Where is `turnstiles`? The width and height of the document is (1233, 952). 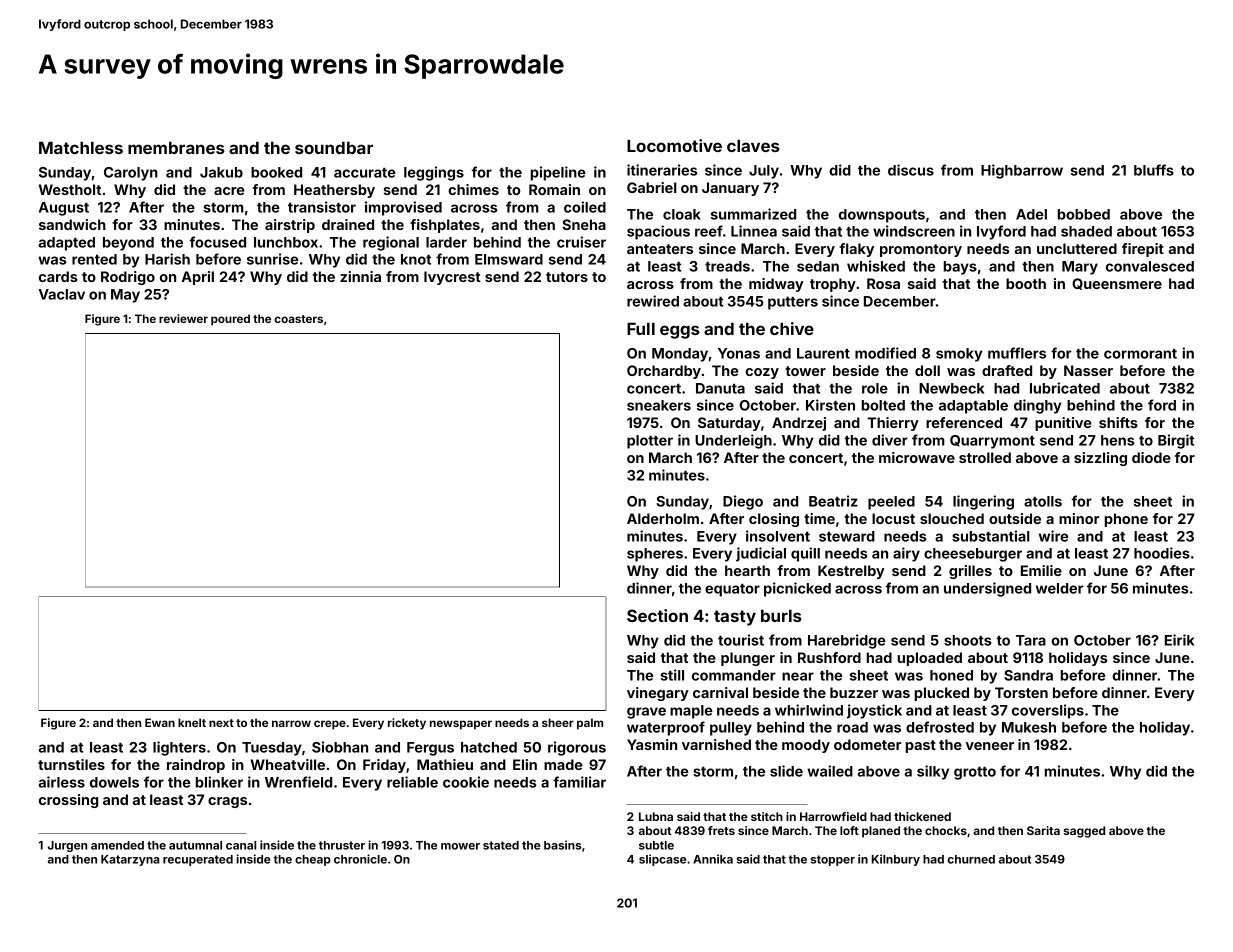
turnstiles is located at coordinates (71, 764).
